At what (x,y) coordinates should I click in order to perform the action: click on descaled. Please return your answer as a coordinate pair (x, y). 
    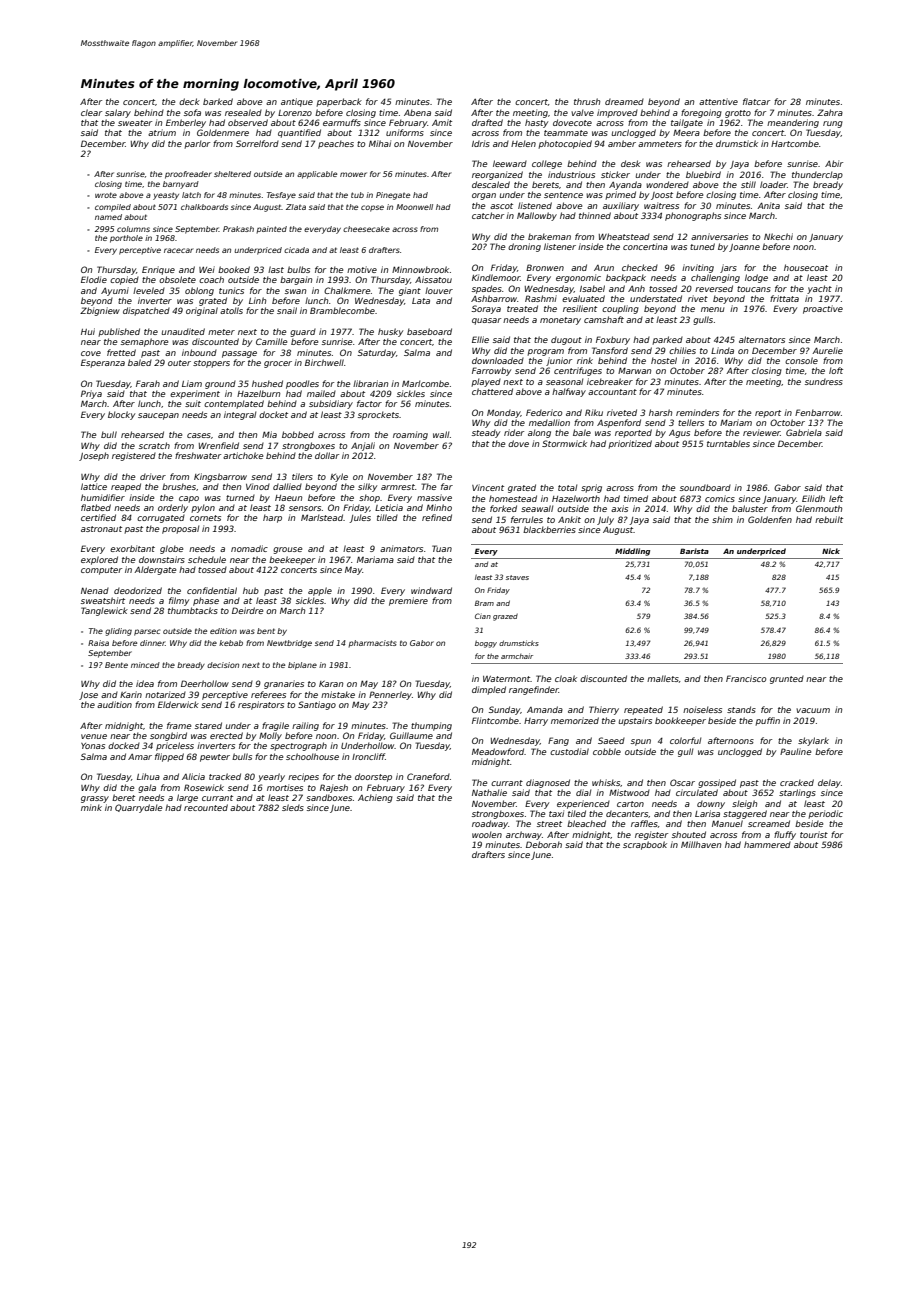
    Looking at the image, I should click on (491, 184).
